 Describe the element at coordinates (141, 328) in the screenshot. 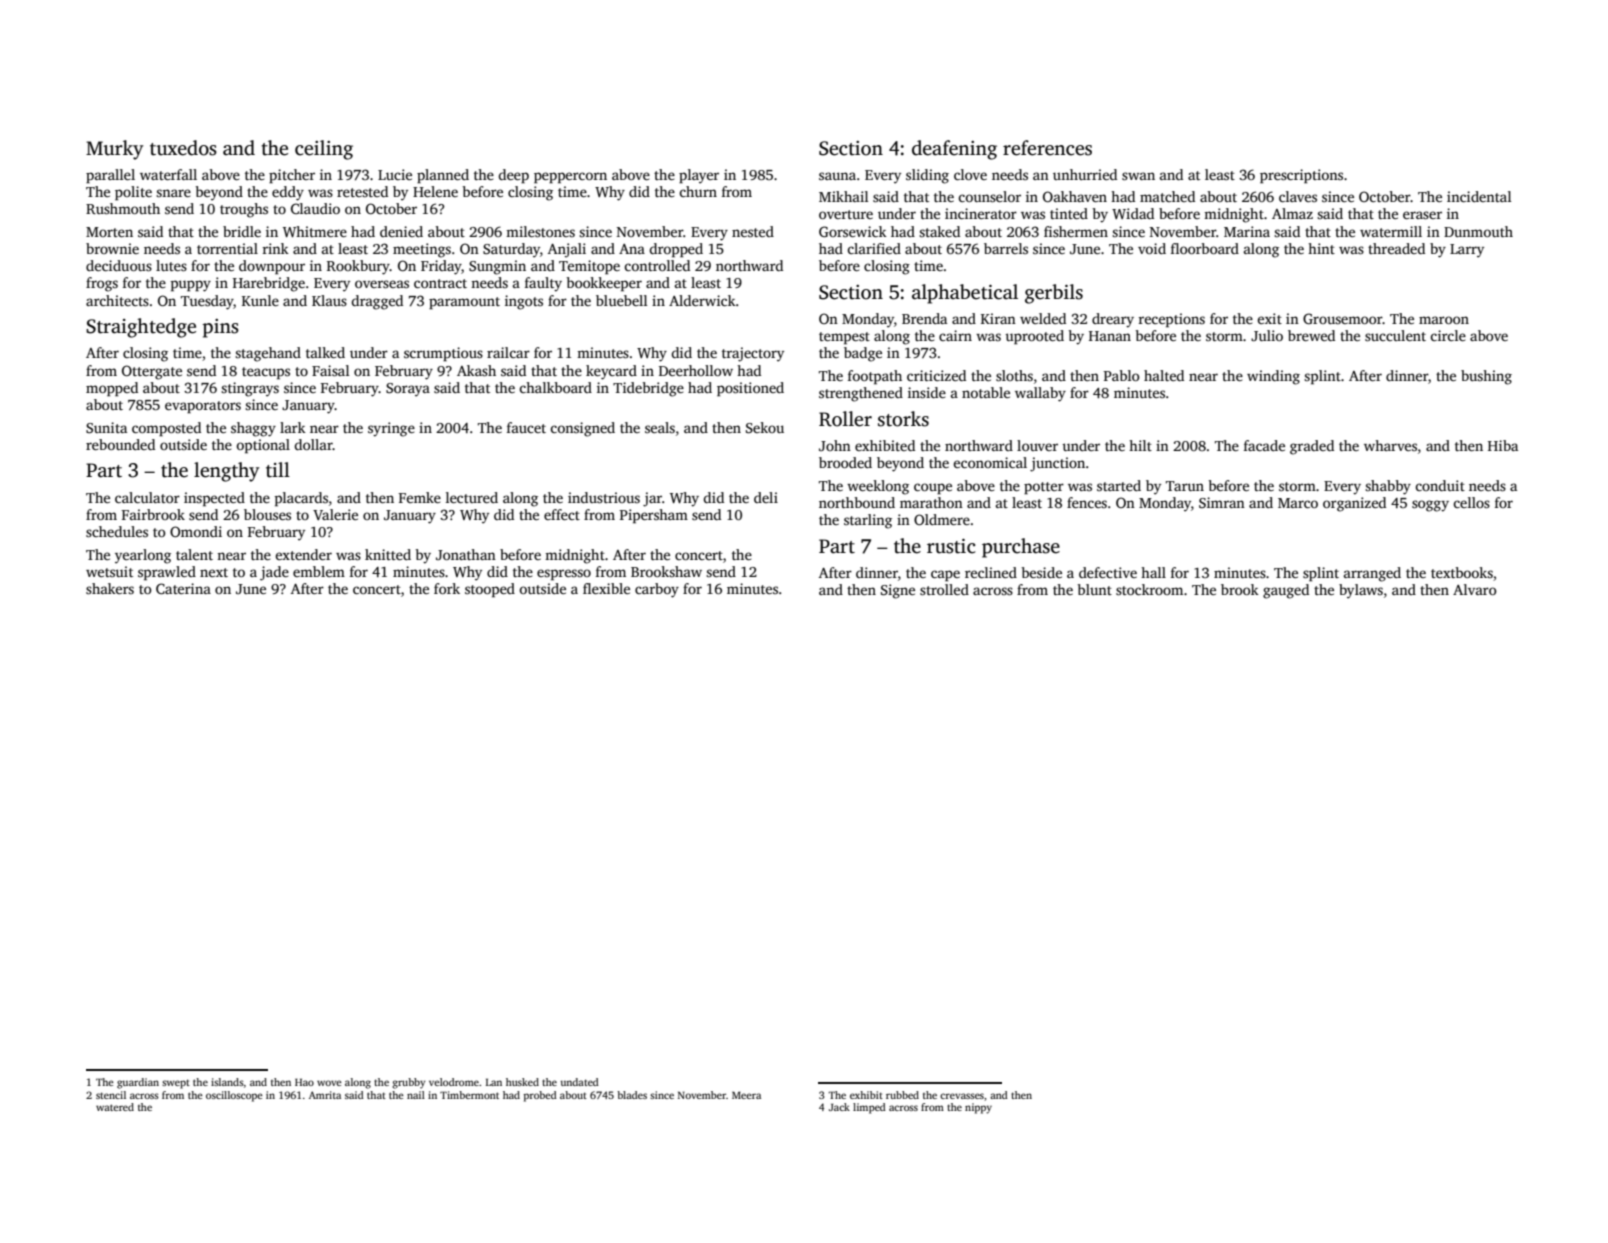

I see `Straightedge` at that location.
